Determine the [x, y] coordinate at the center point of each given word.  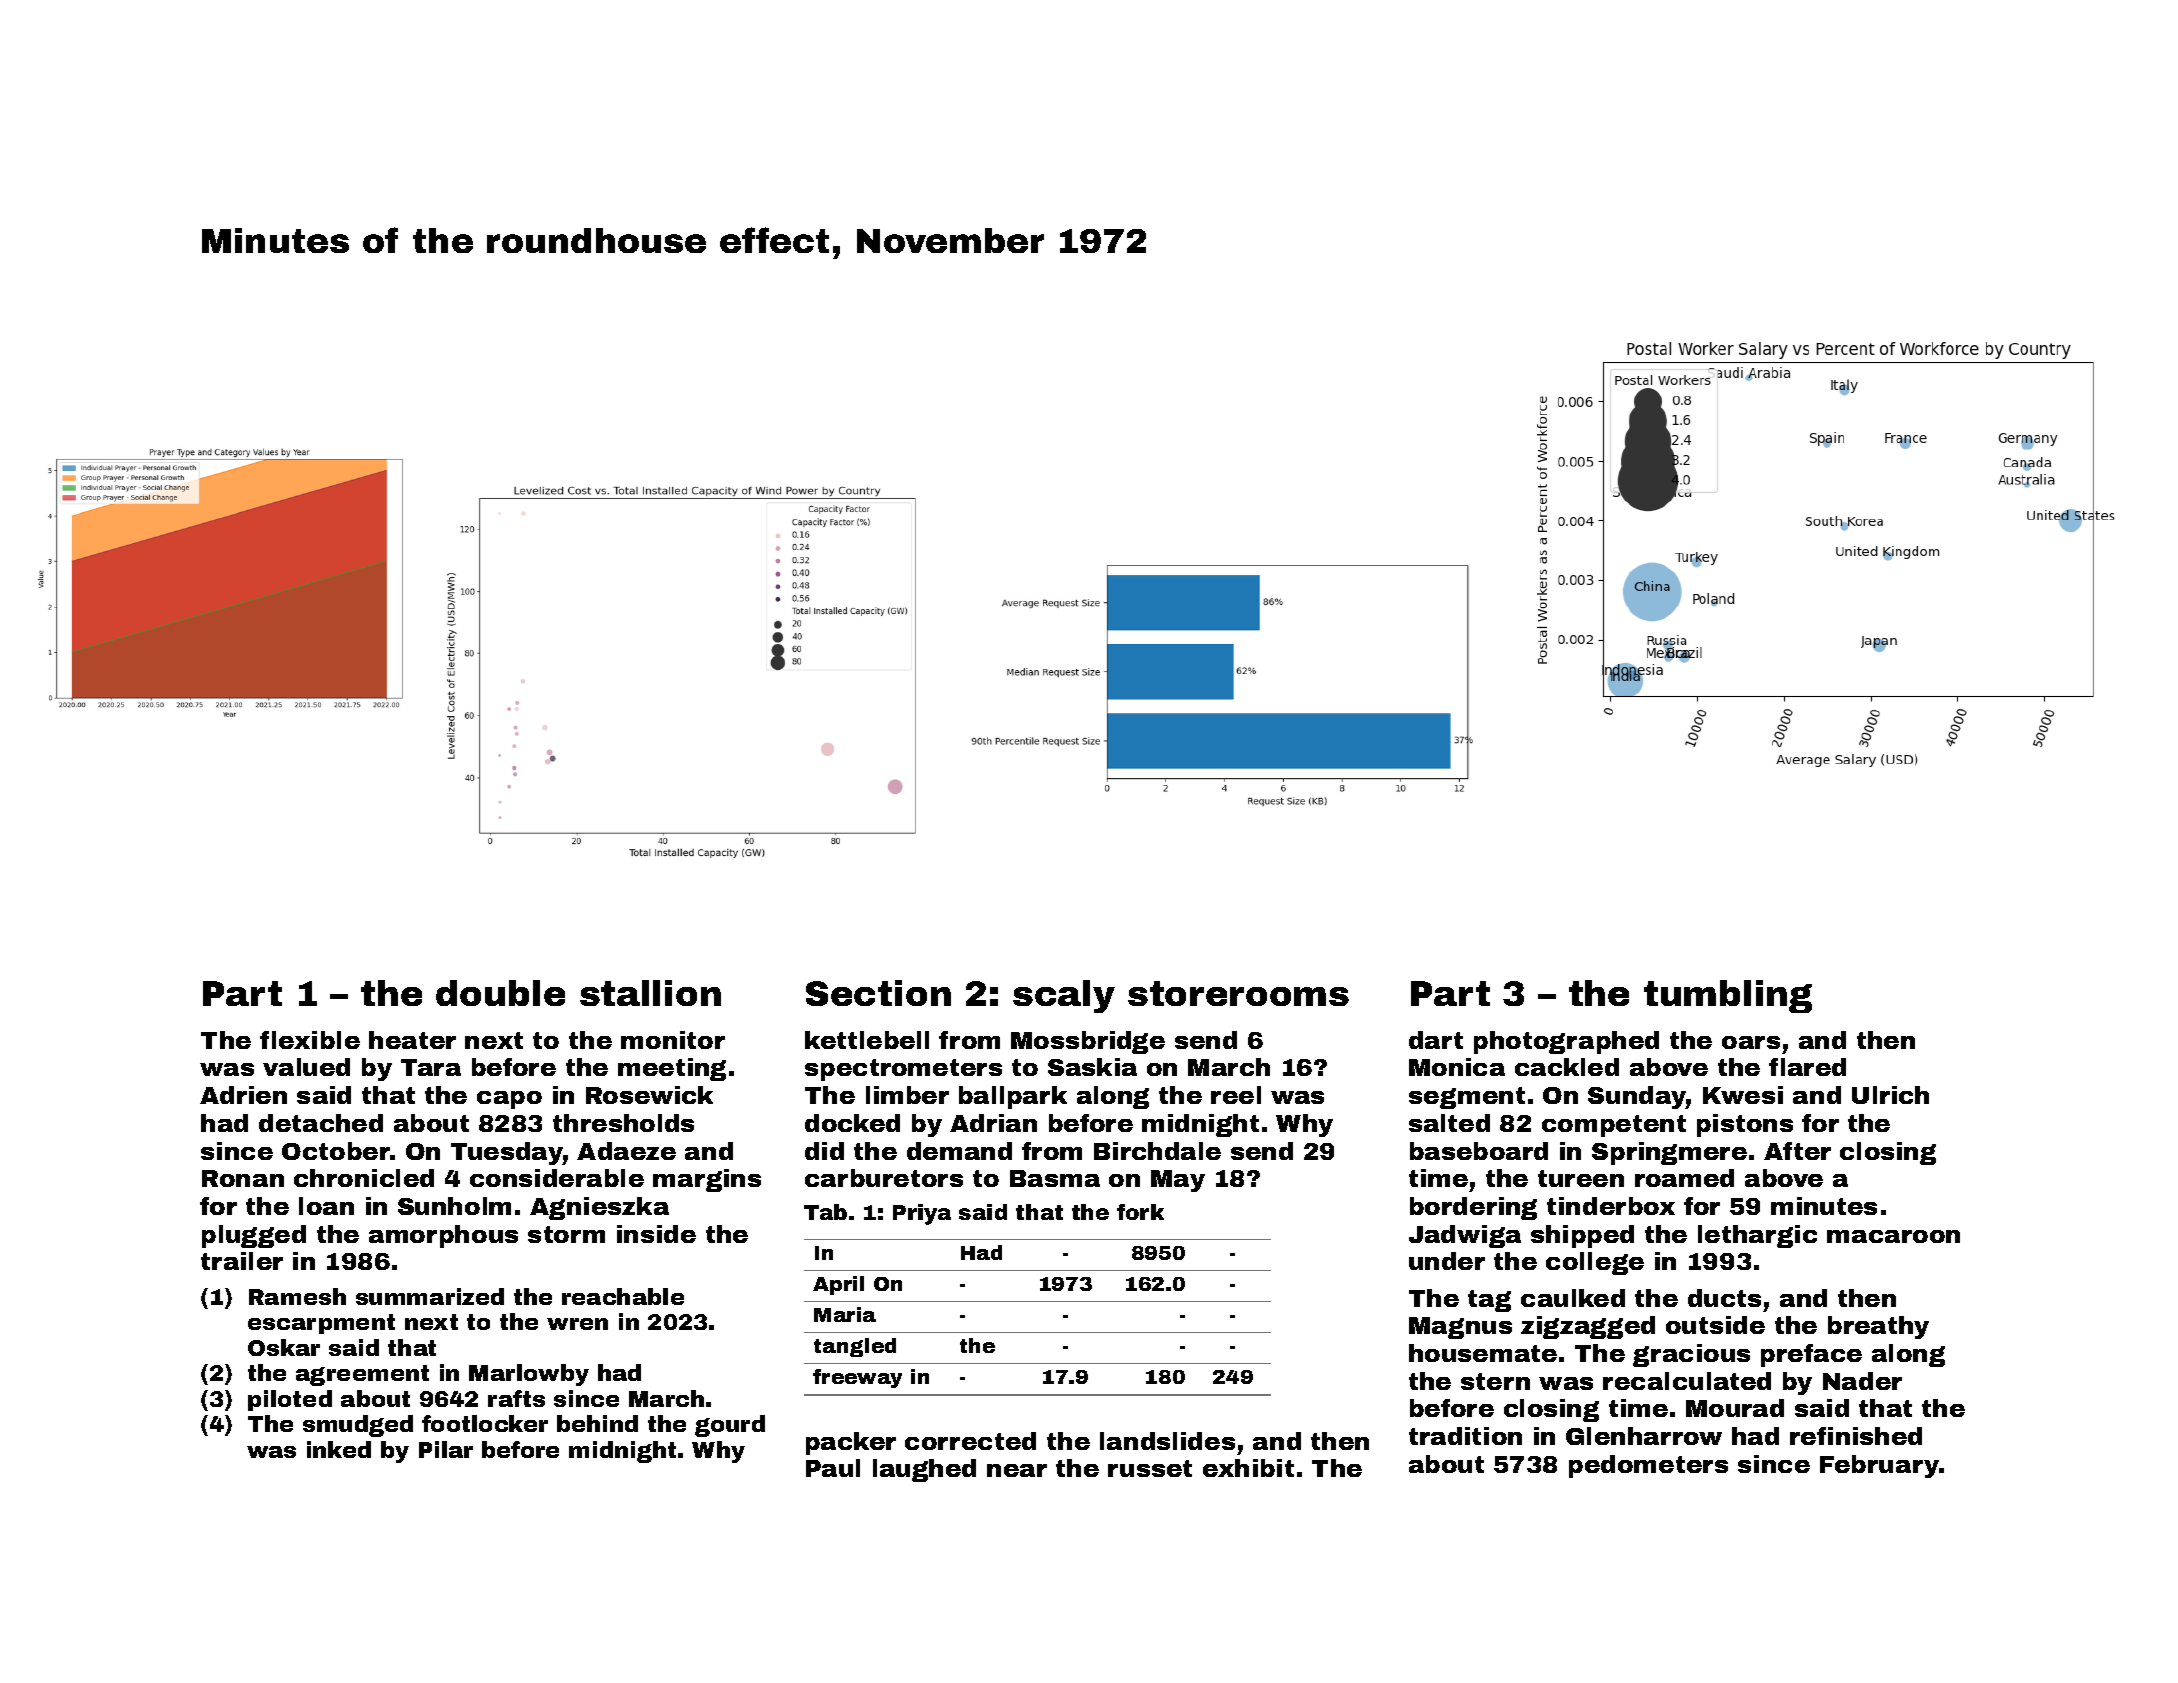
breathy [1878, 1327]
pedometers [1648, 1466]
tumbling [1728, 996]
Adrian [993, 1123]
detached [321, 1123]
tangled [855, 1347]
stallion [650, 993]
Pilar [446, 1449]
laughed [924, 1470]
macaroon [1893, 1236]
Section [878, 993]
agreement [362, 1375]
